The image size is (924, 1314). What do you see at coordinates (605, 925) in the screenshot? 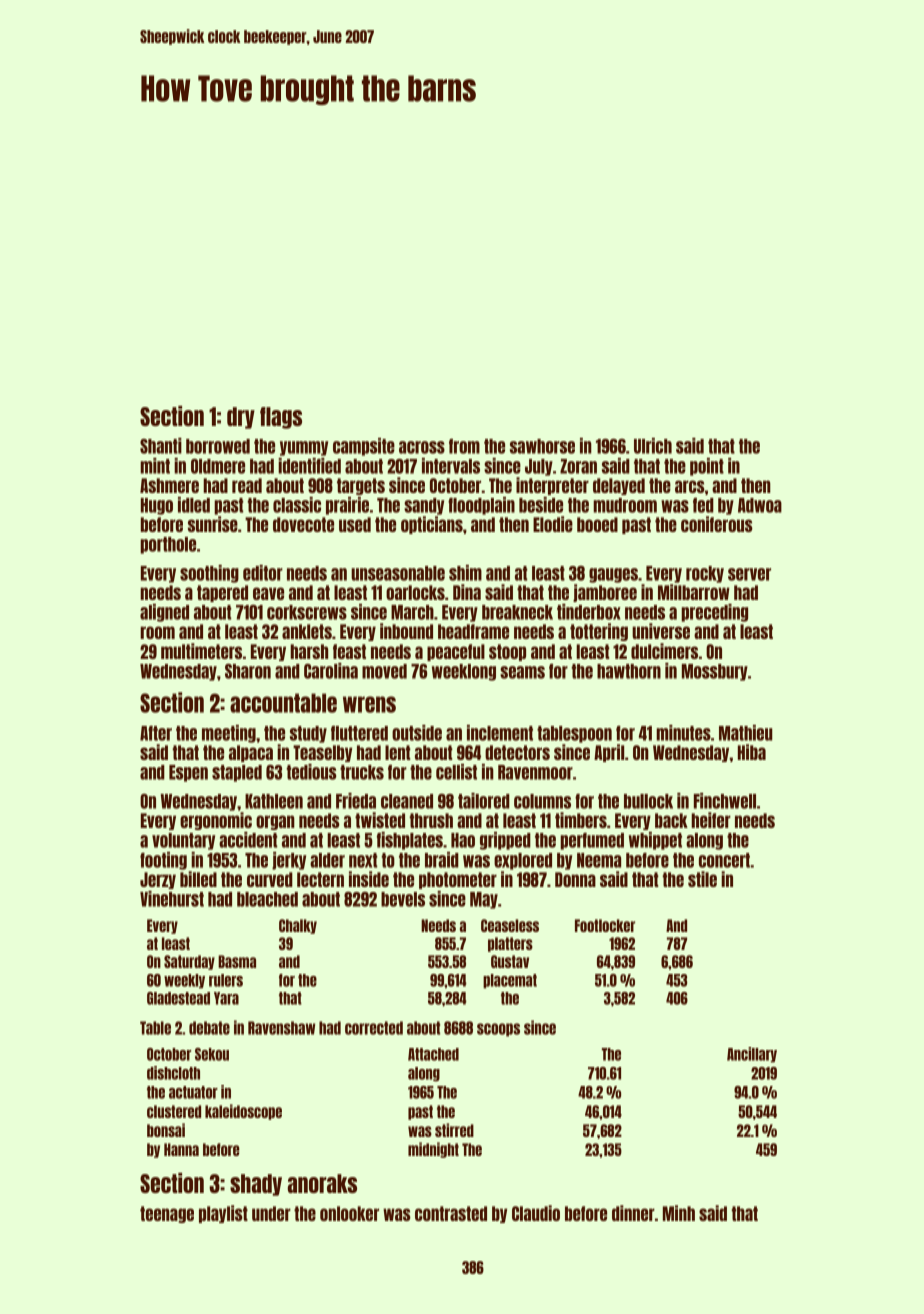
I see `Footlocker` at bounding box center [605, 925].
